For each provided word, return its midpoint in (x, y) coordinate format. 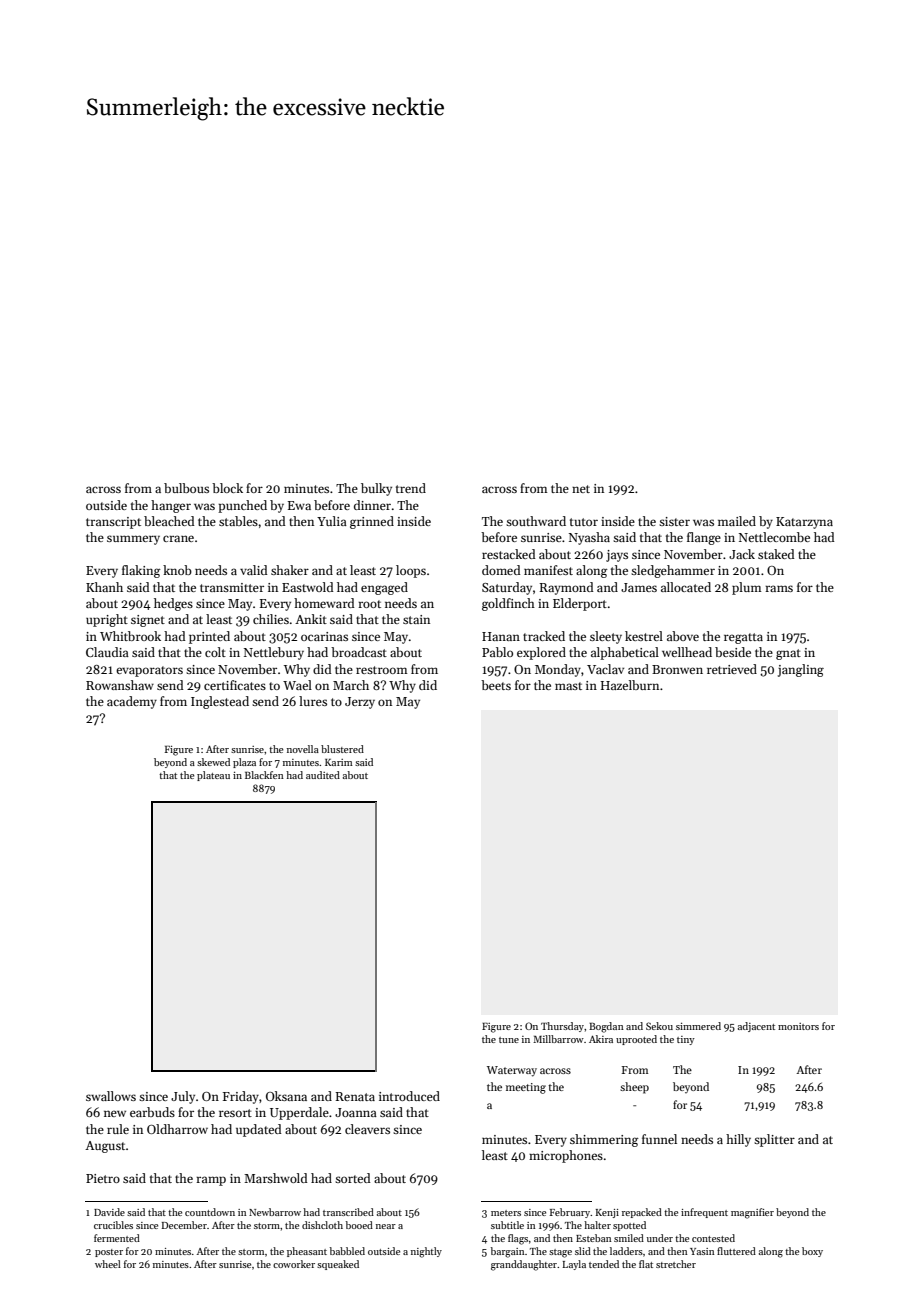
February (570, 1213)
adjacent (756, 1027)
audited (323, 775)
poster (109, 1253)
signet (148, 621)
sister (674, 521)
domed (501, 570)
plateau (213, 776)
